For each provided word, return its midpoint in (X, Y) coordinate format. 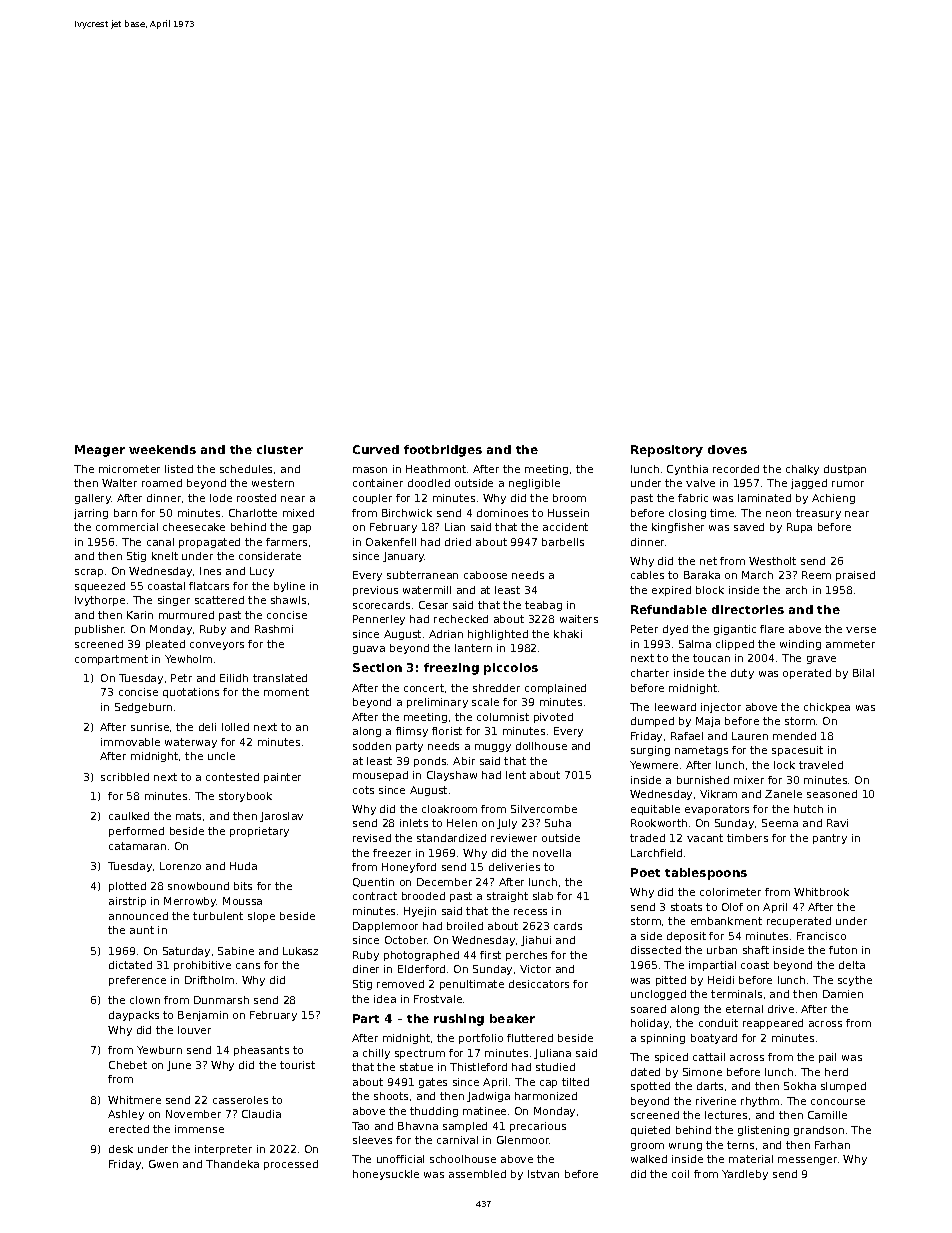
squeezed (100, 587)
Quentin (373, 882)
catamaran (137, 846)
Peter (644, 629)
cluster (280, 449)
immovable (130, 742)
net (708, 561)
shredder (496, 688)
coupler (372, 499)
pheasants (261, 1051)
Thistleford (478, 1067)
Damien (843, 994)
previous (375, 591)
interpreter (223, 1150)
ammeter (850, 644)
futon (843, 950)
